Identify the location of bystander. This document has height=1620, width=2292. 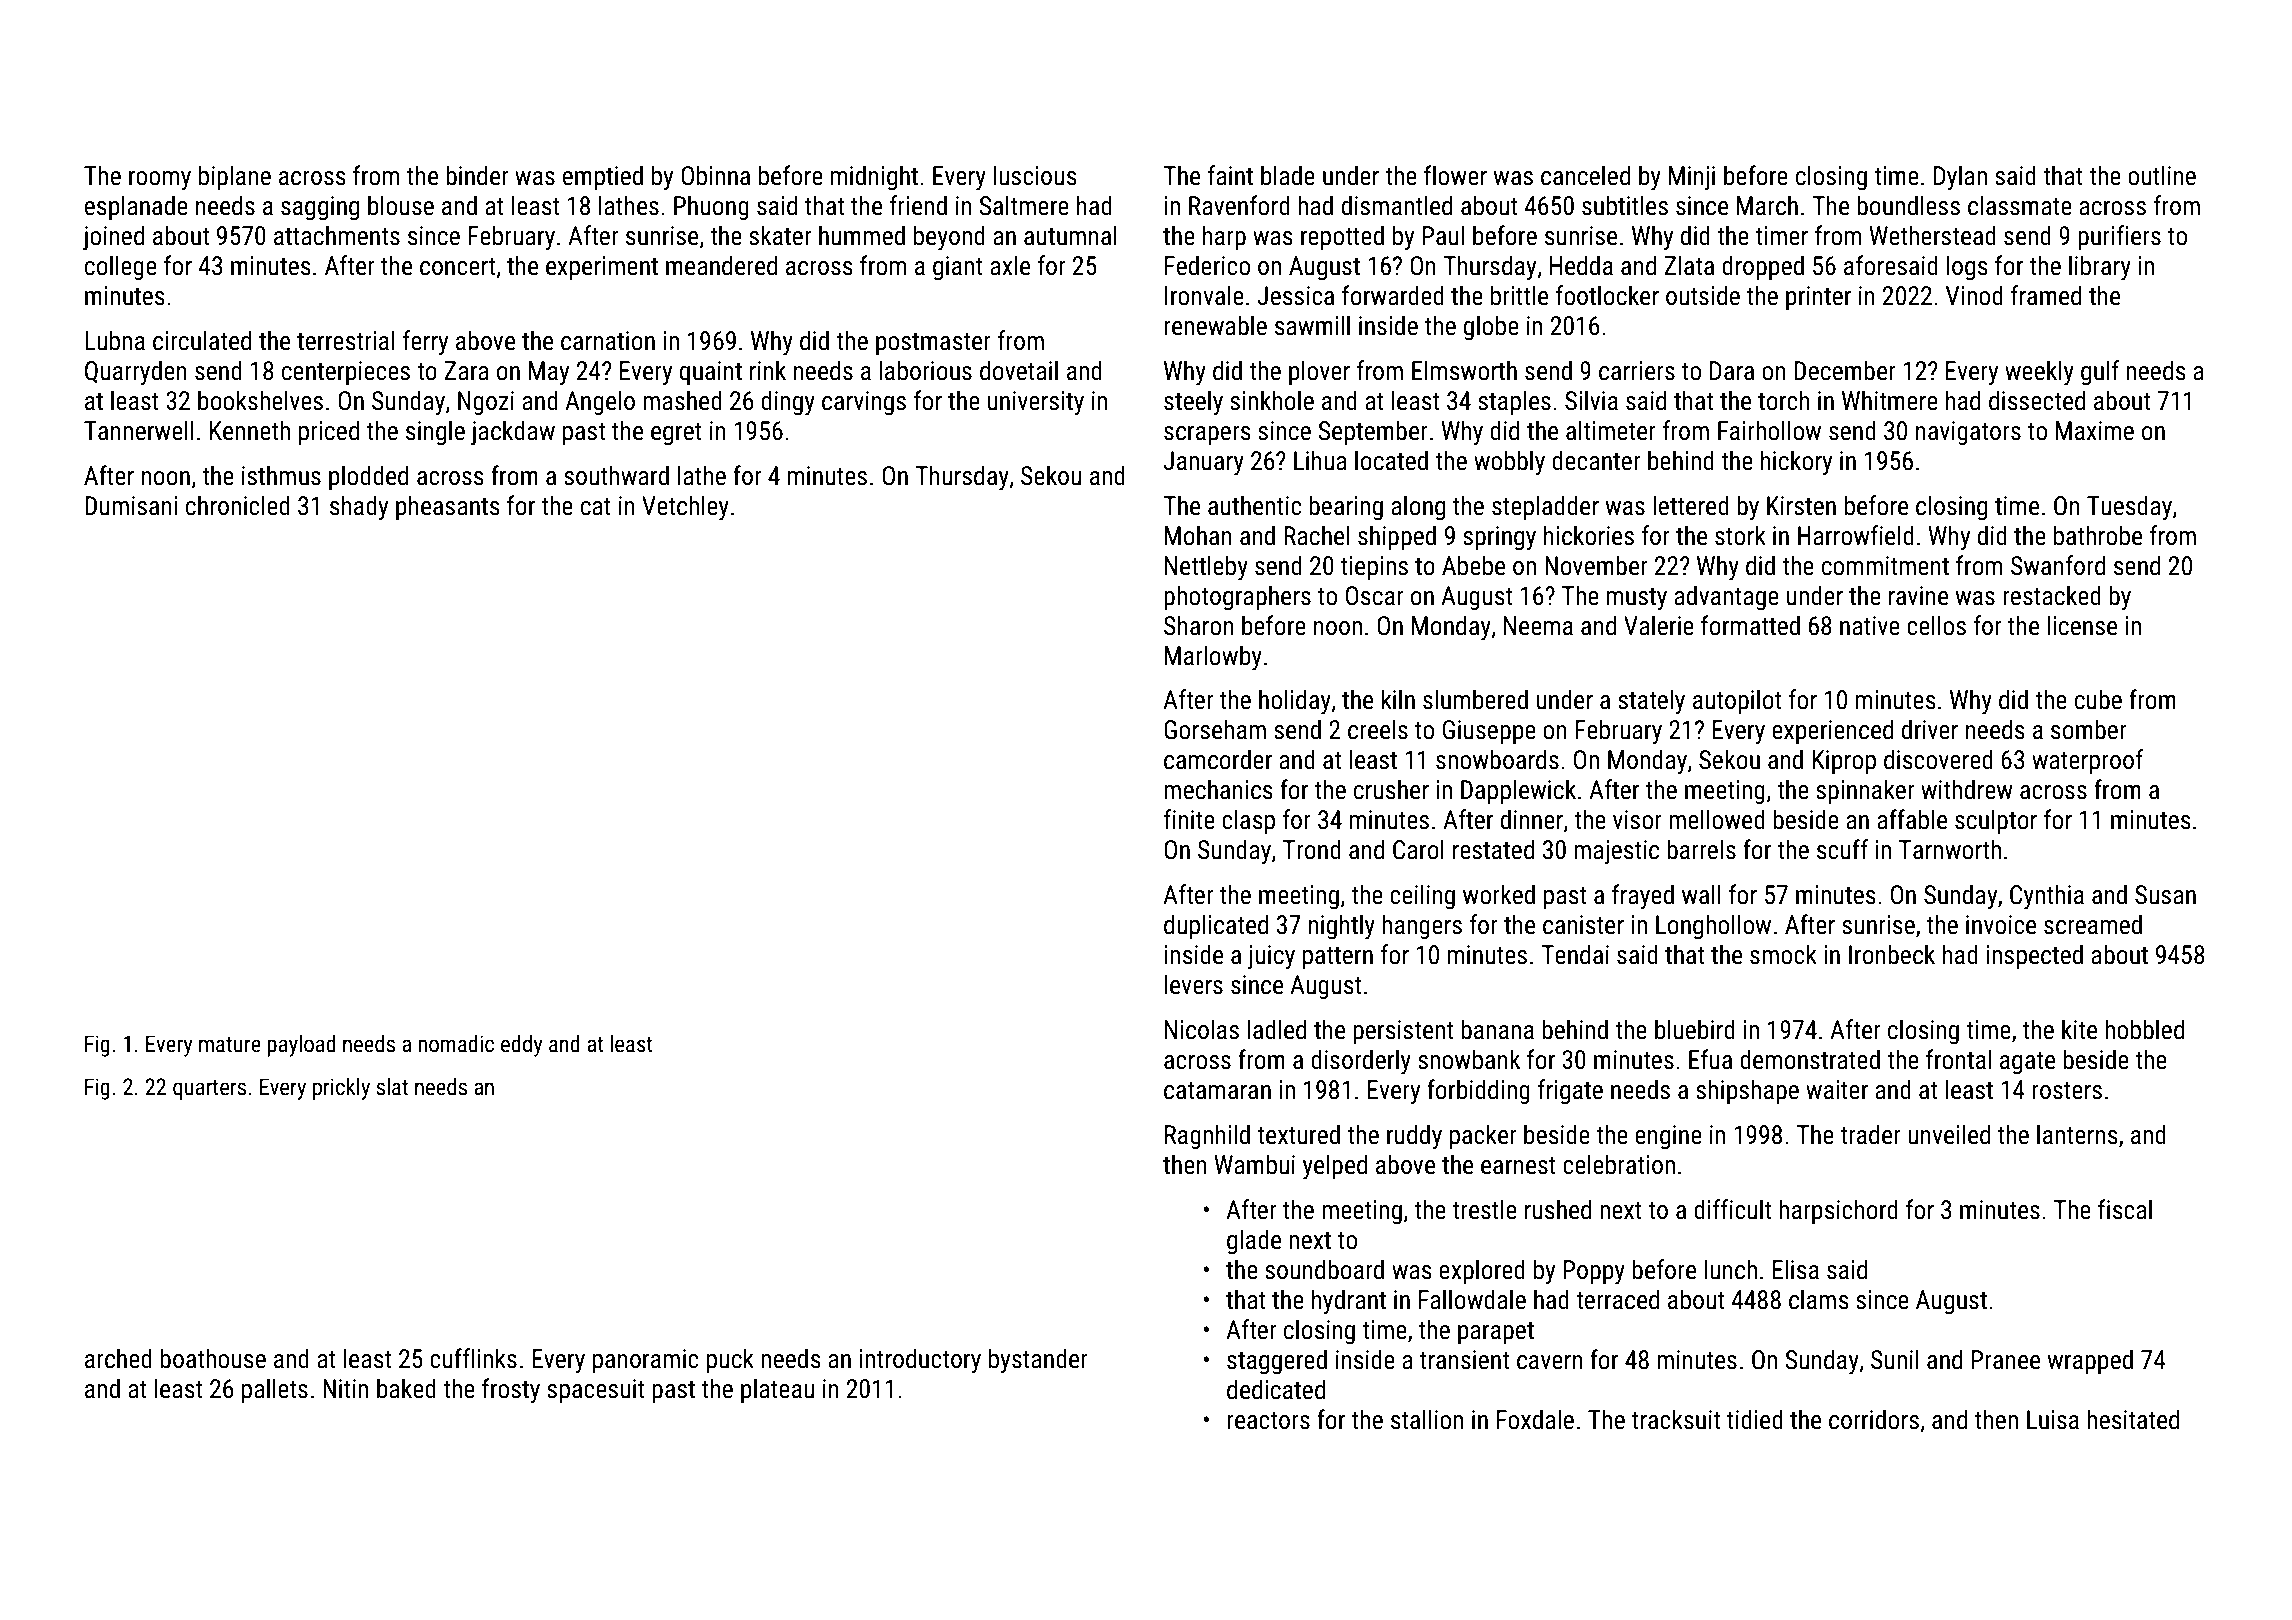
(1038, 1360).
